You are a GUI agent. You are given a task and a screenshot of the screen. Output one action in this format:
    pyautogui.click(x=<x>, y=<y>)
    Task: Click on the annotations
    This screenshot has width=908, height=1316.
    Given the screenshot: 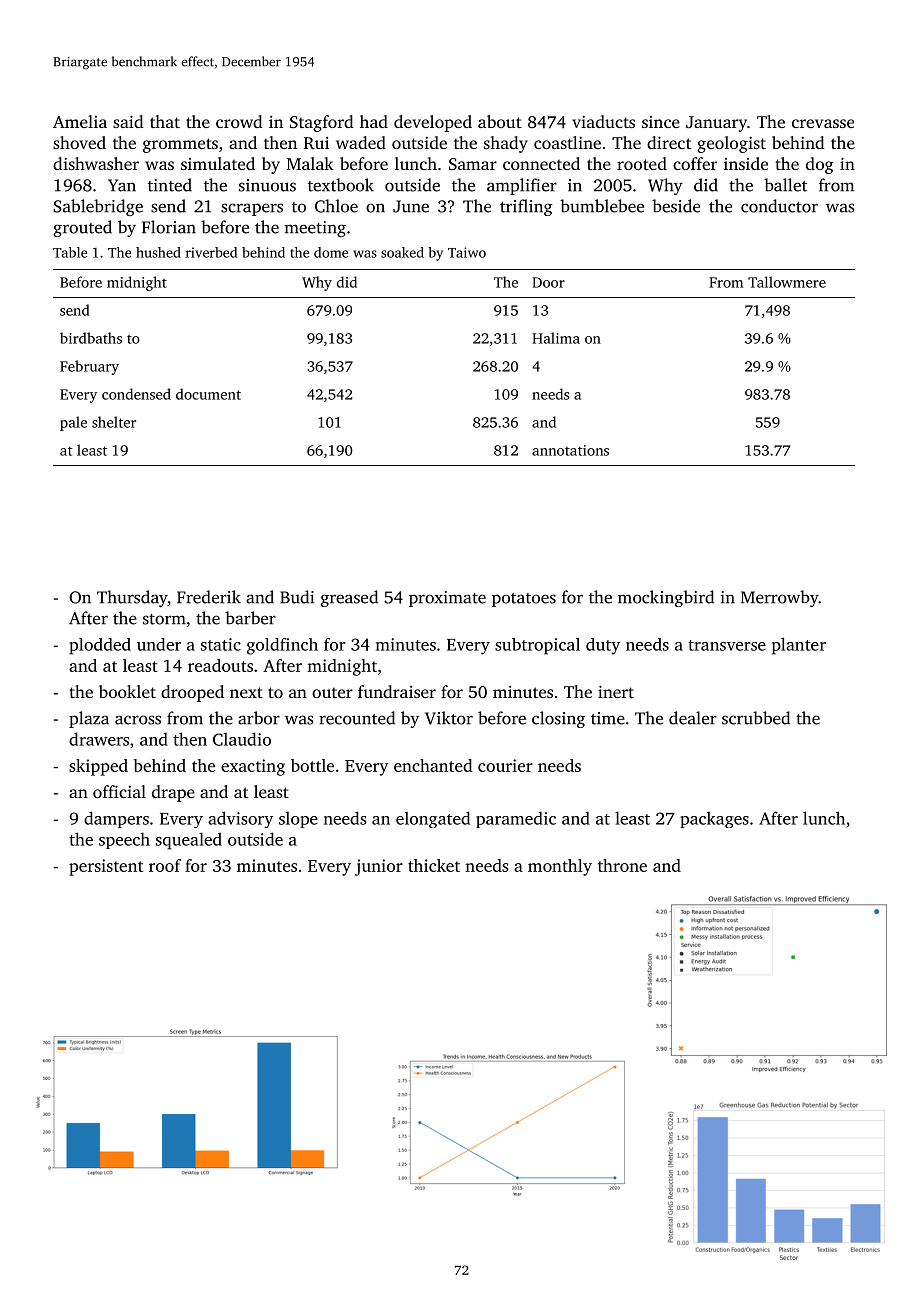 What is the action you would take?
    pyautogui.click(x=570, y=450)
